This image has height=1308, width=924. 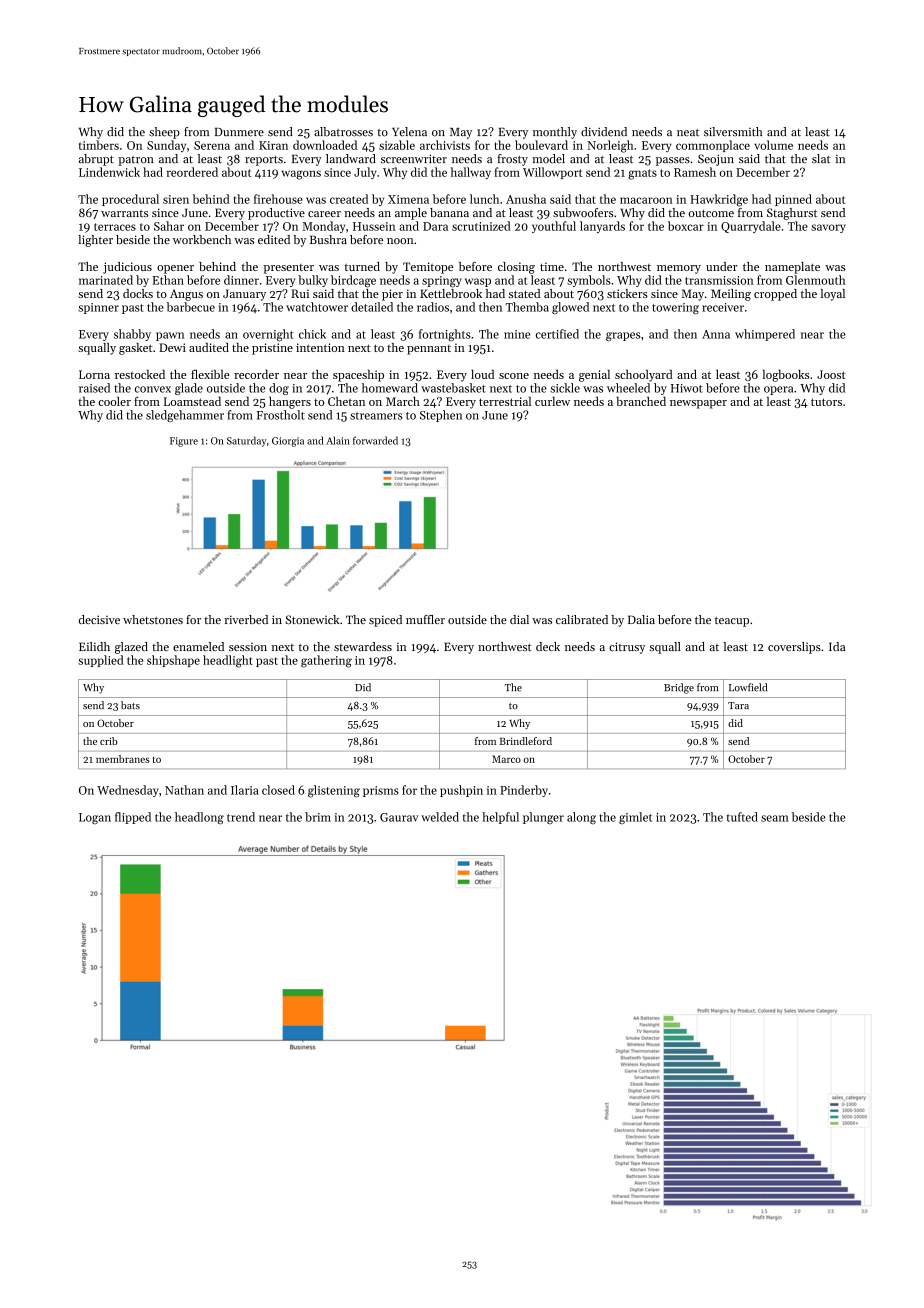 I want to click on Brindleford, so click(x=526, y=741).
